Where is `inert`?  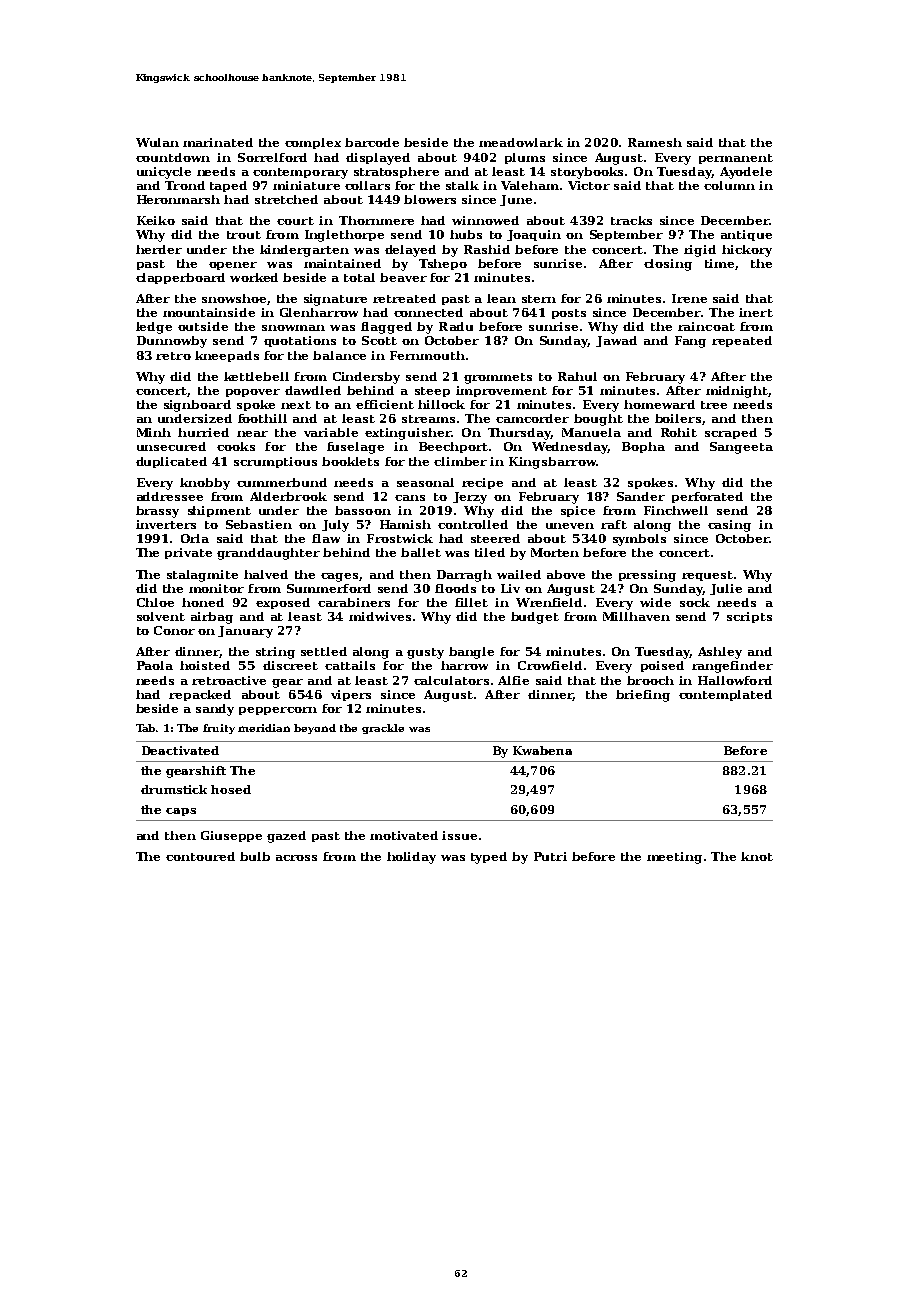
inert is located at coordinates (756, 312).
